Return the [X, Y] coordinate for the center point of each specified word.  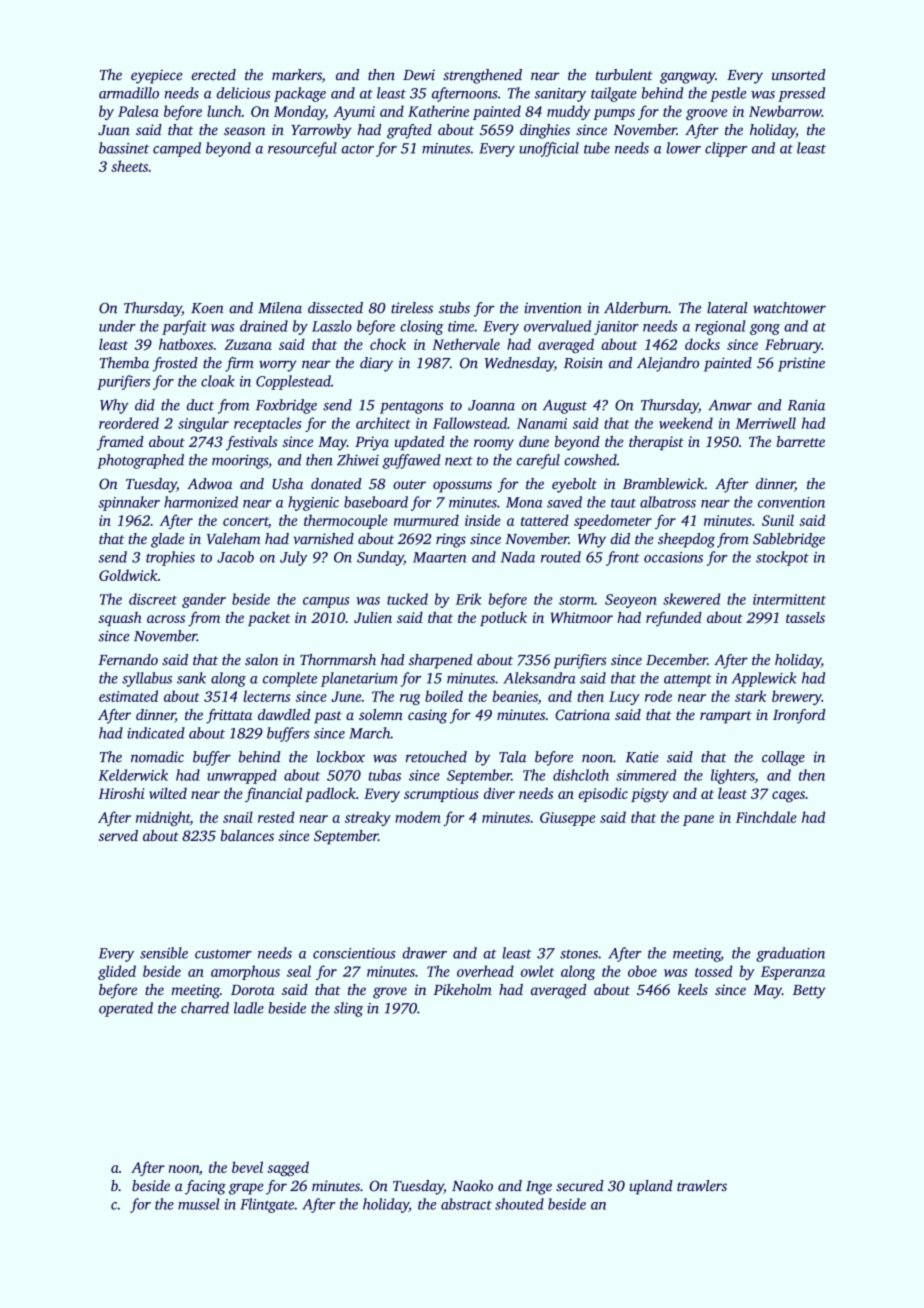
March [369, 733]
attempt [688, 680]
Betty [809, 992]
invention [553, 308]
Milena [280, 308]
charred [205, 1008]
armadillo [129, 93]
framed [120, 443]
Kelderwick [133, 775]
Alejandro [668, 364]
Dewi [419, 74]
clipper [726, 149]
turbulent [624, 74]
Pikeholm [462, 989]
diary [376, 364]
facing [205, 1187]
